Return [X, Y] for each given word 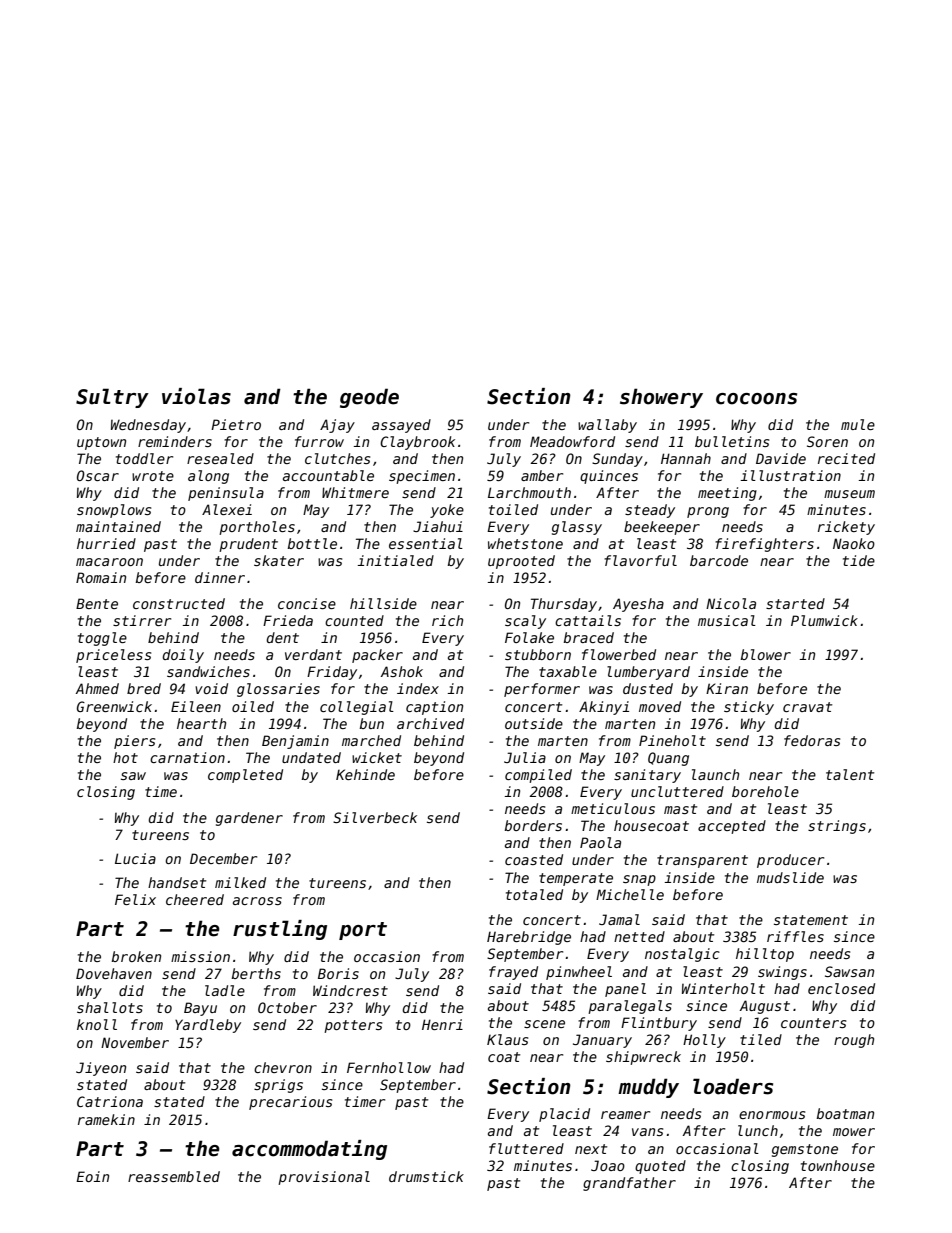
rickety [846, 528]
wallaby [607, 426]
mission [200, 956]
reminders [175, 441]
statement [811, 920]
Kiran [727, 688]
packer [377, 656]
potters [353, 1026]
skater [279, 560]
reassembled [174, 1176]
